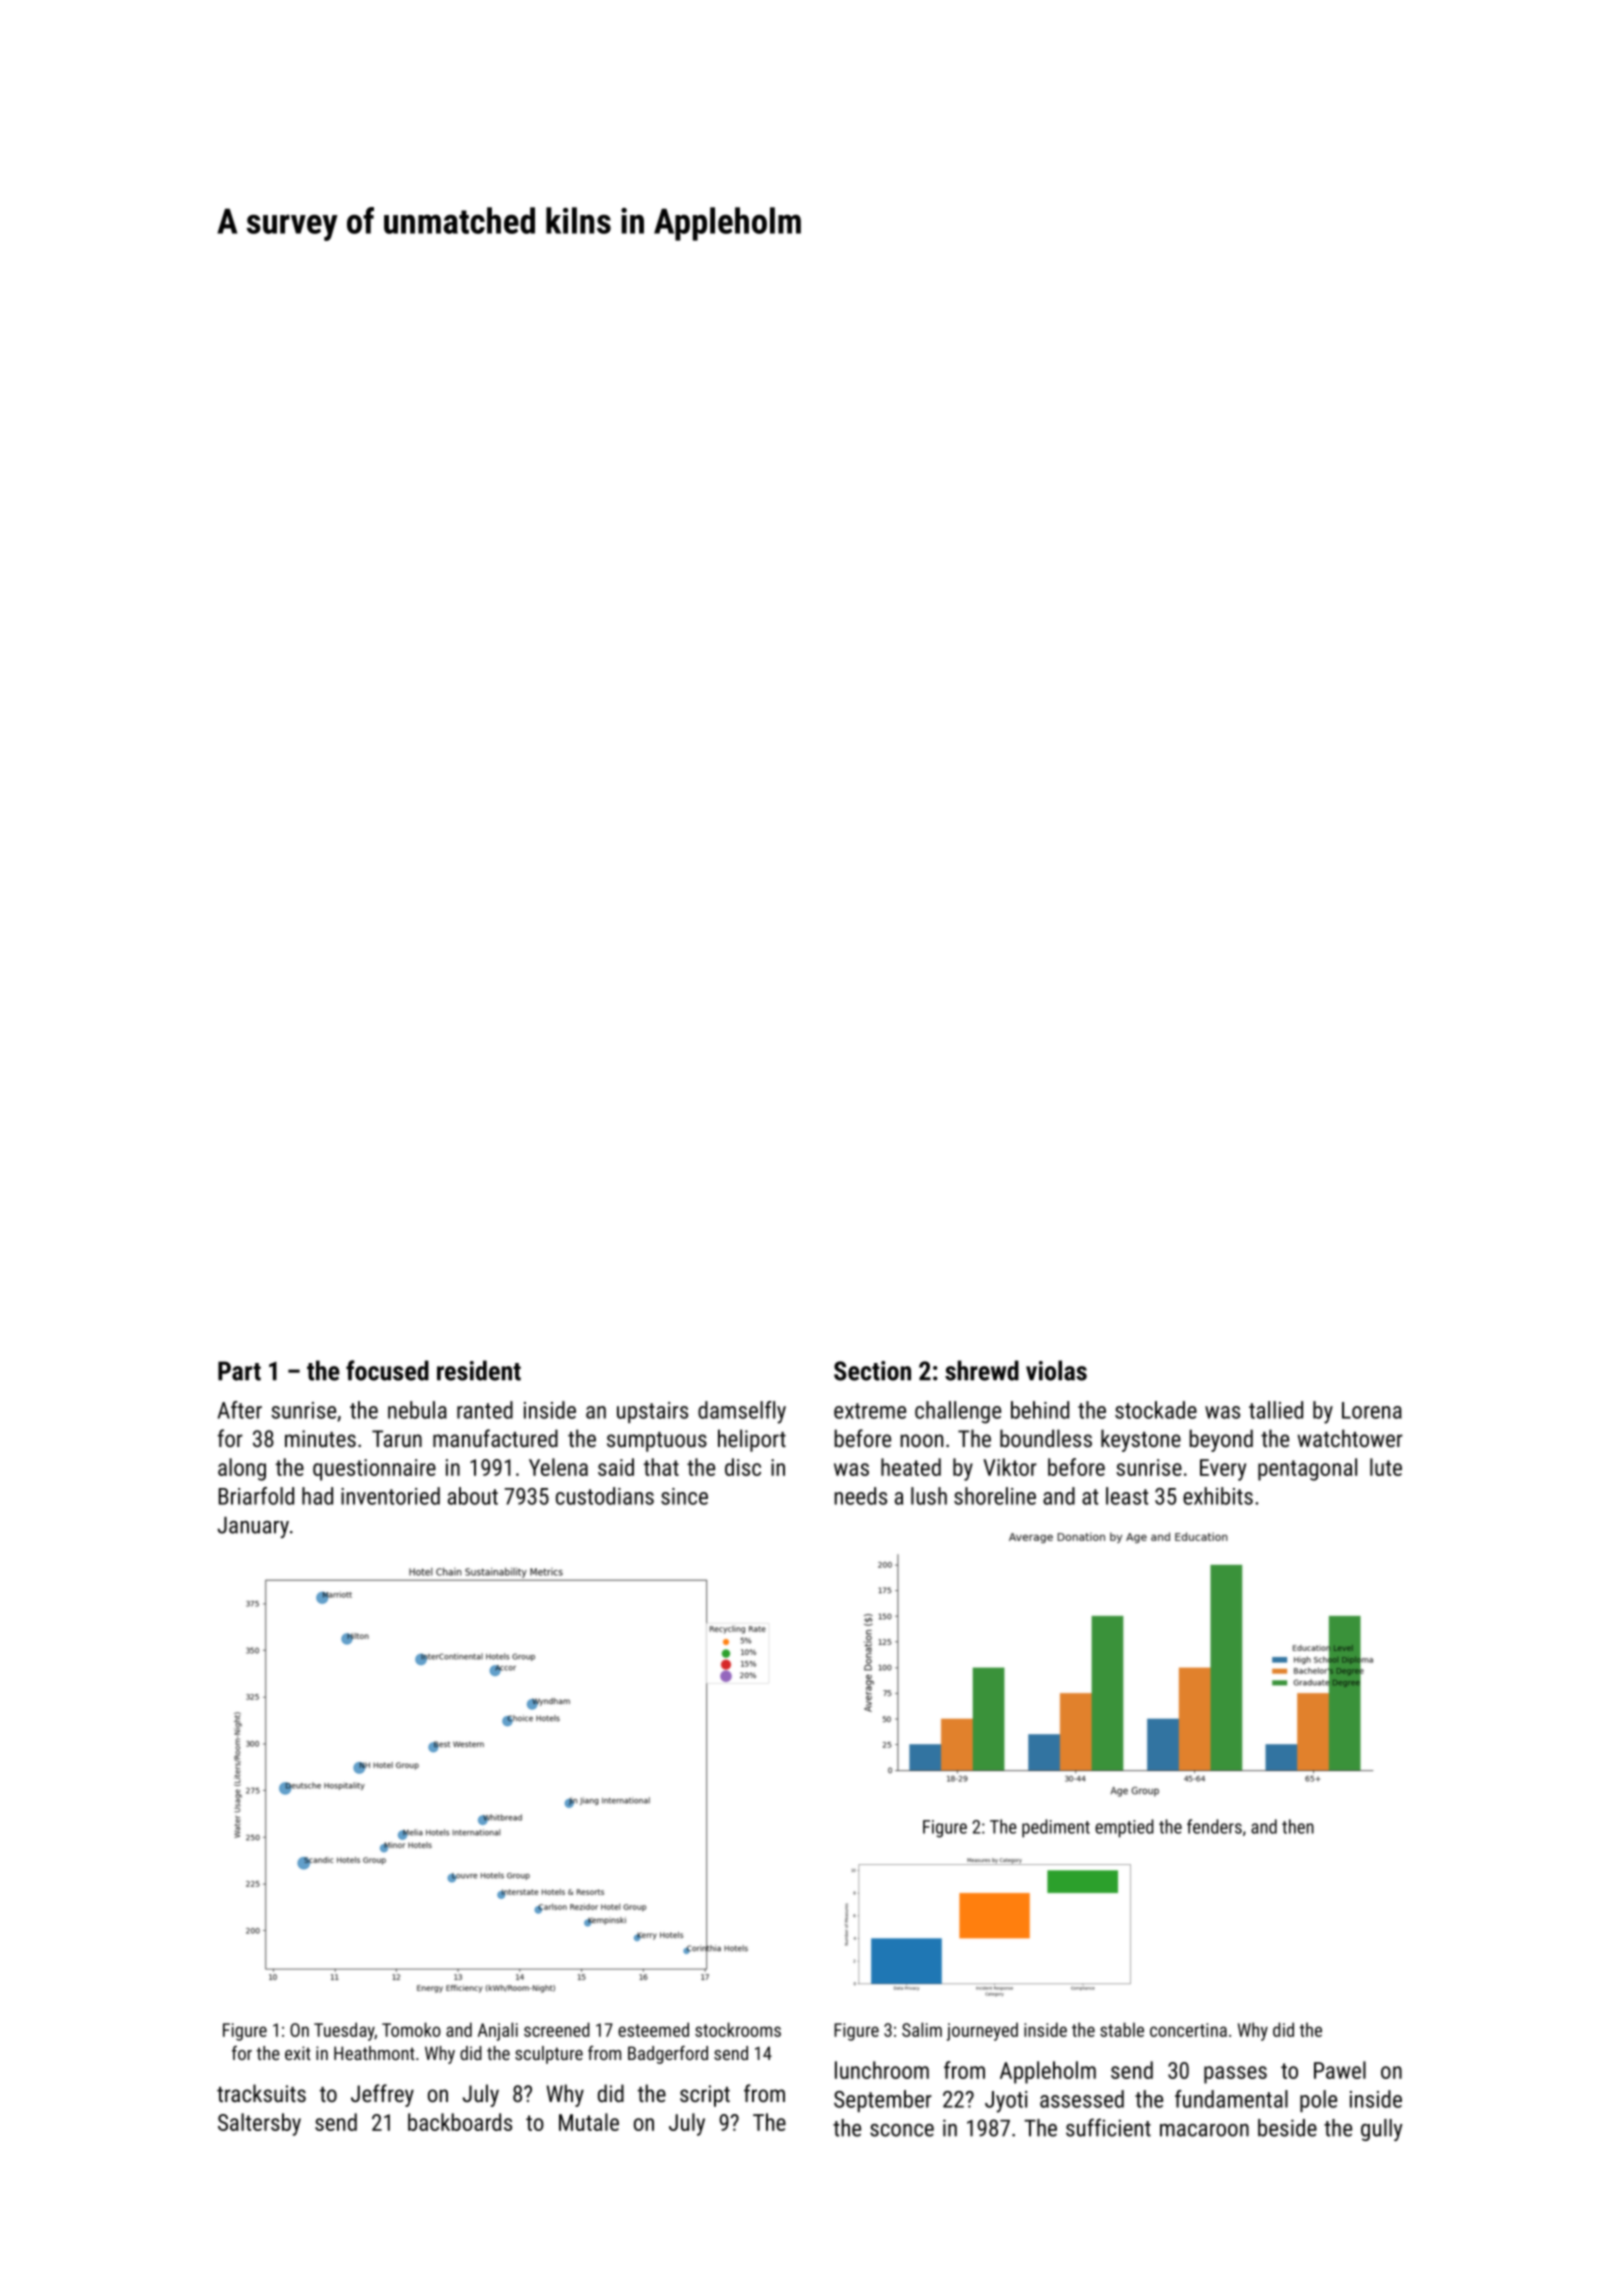 Image resolution: width=1620 pixels, height=2292 pixels. Describe the element at coordinates (298, 2053) in the page. I see `exit` at that location.
